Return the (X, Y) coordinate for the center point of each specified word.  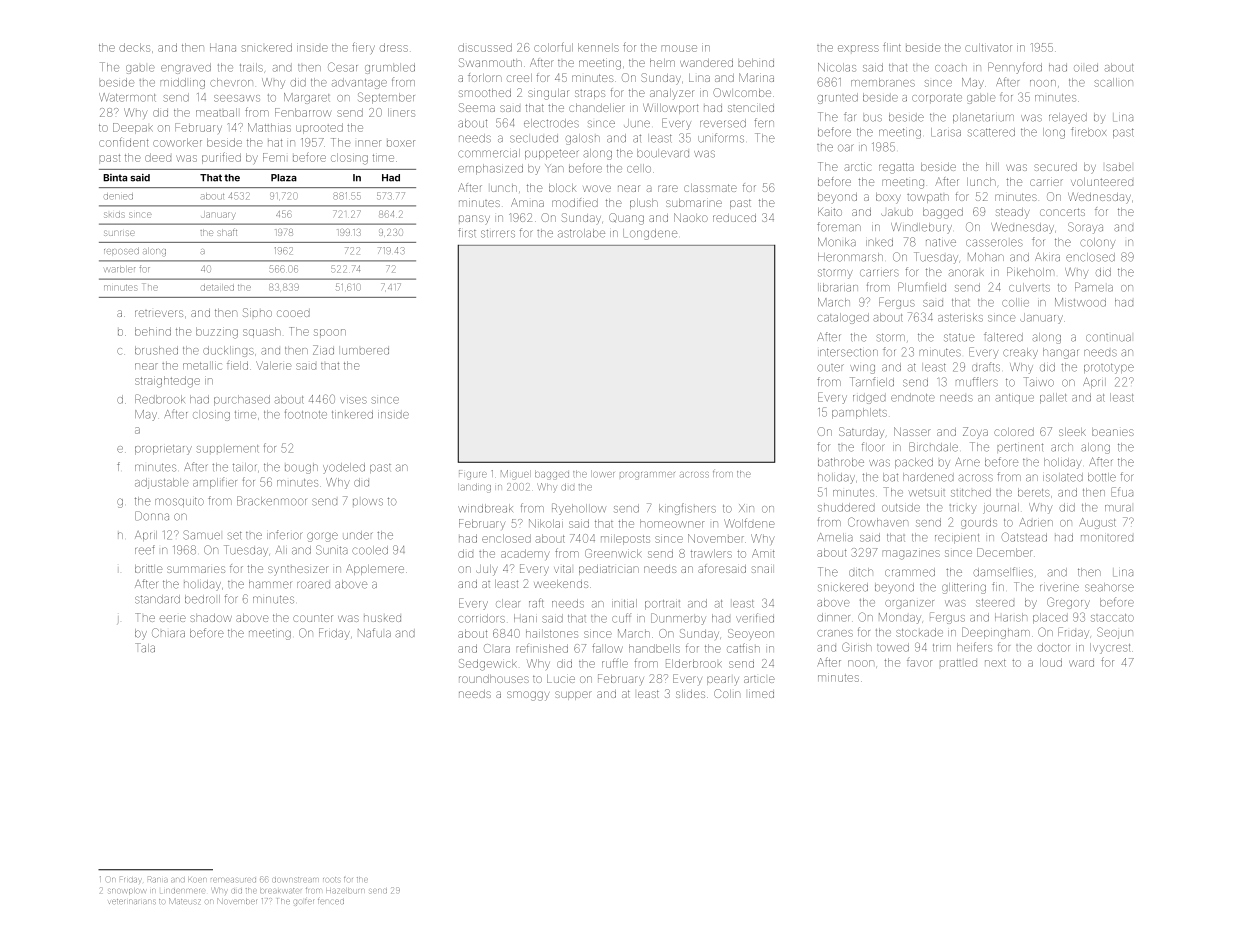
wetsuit (926, 493)
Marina (756, 77)
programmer (647, 475)
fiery (363, 48)
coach (951, 68)
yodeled (344, 468)
